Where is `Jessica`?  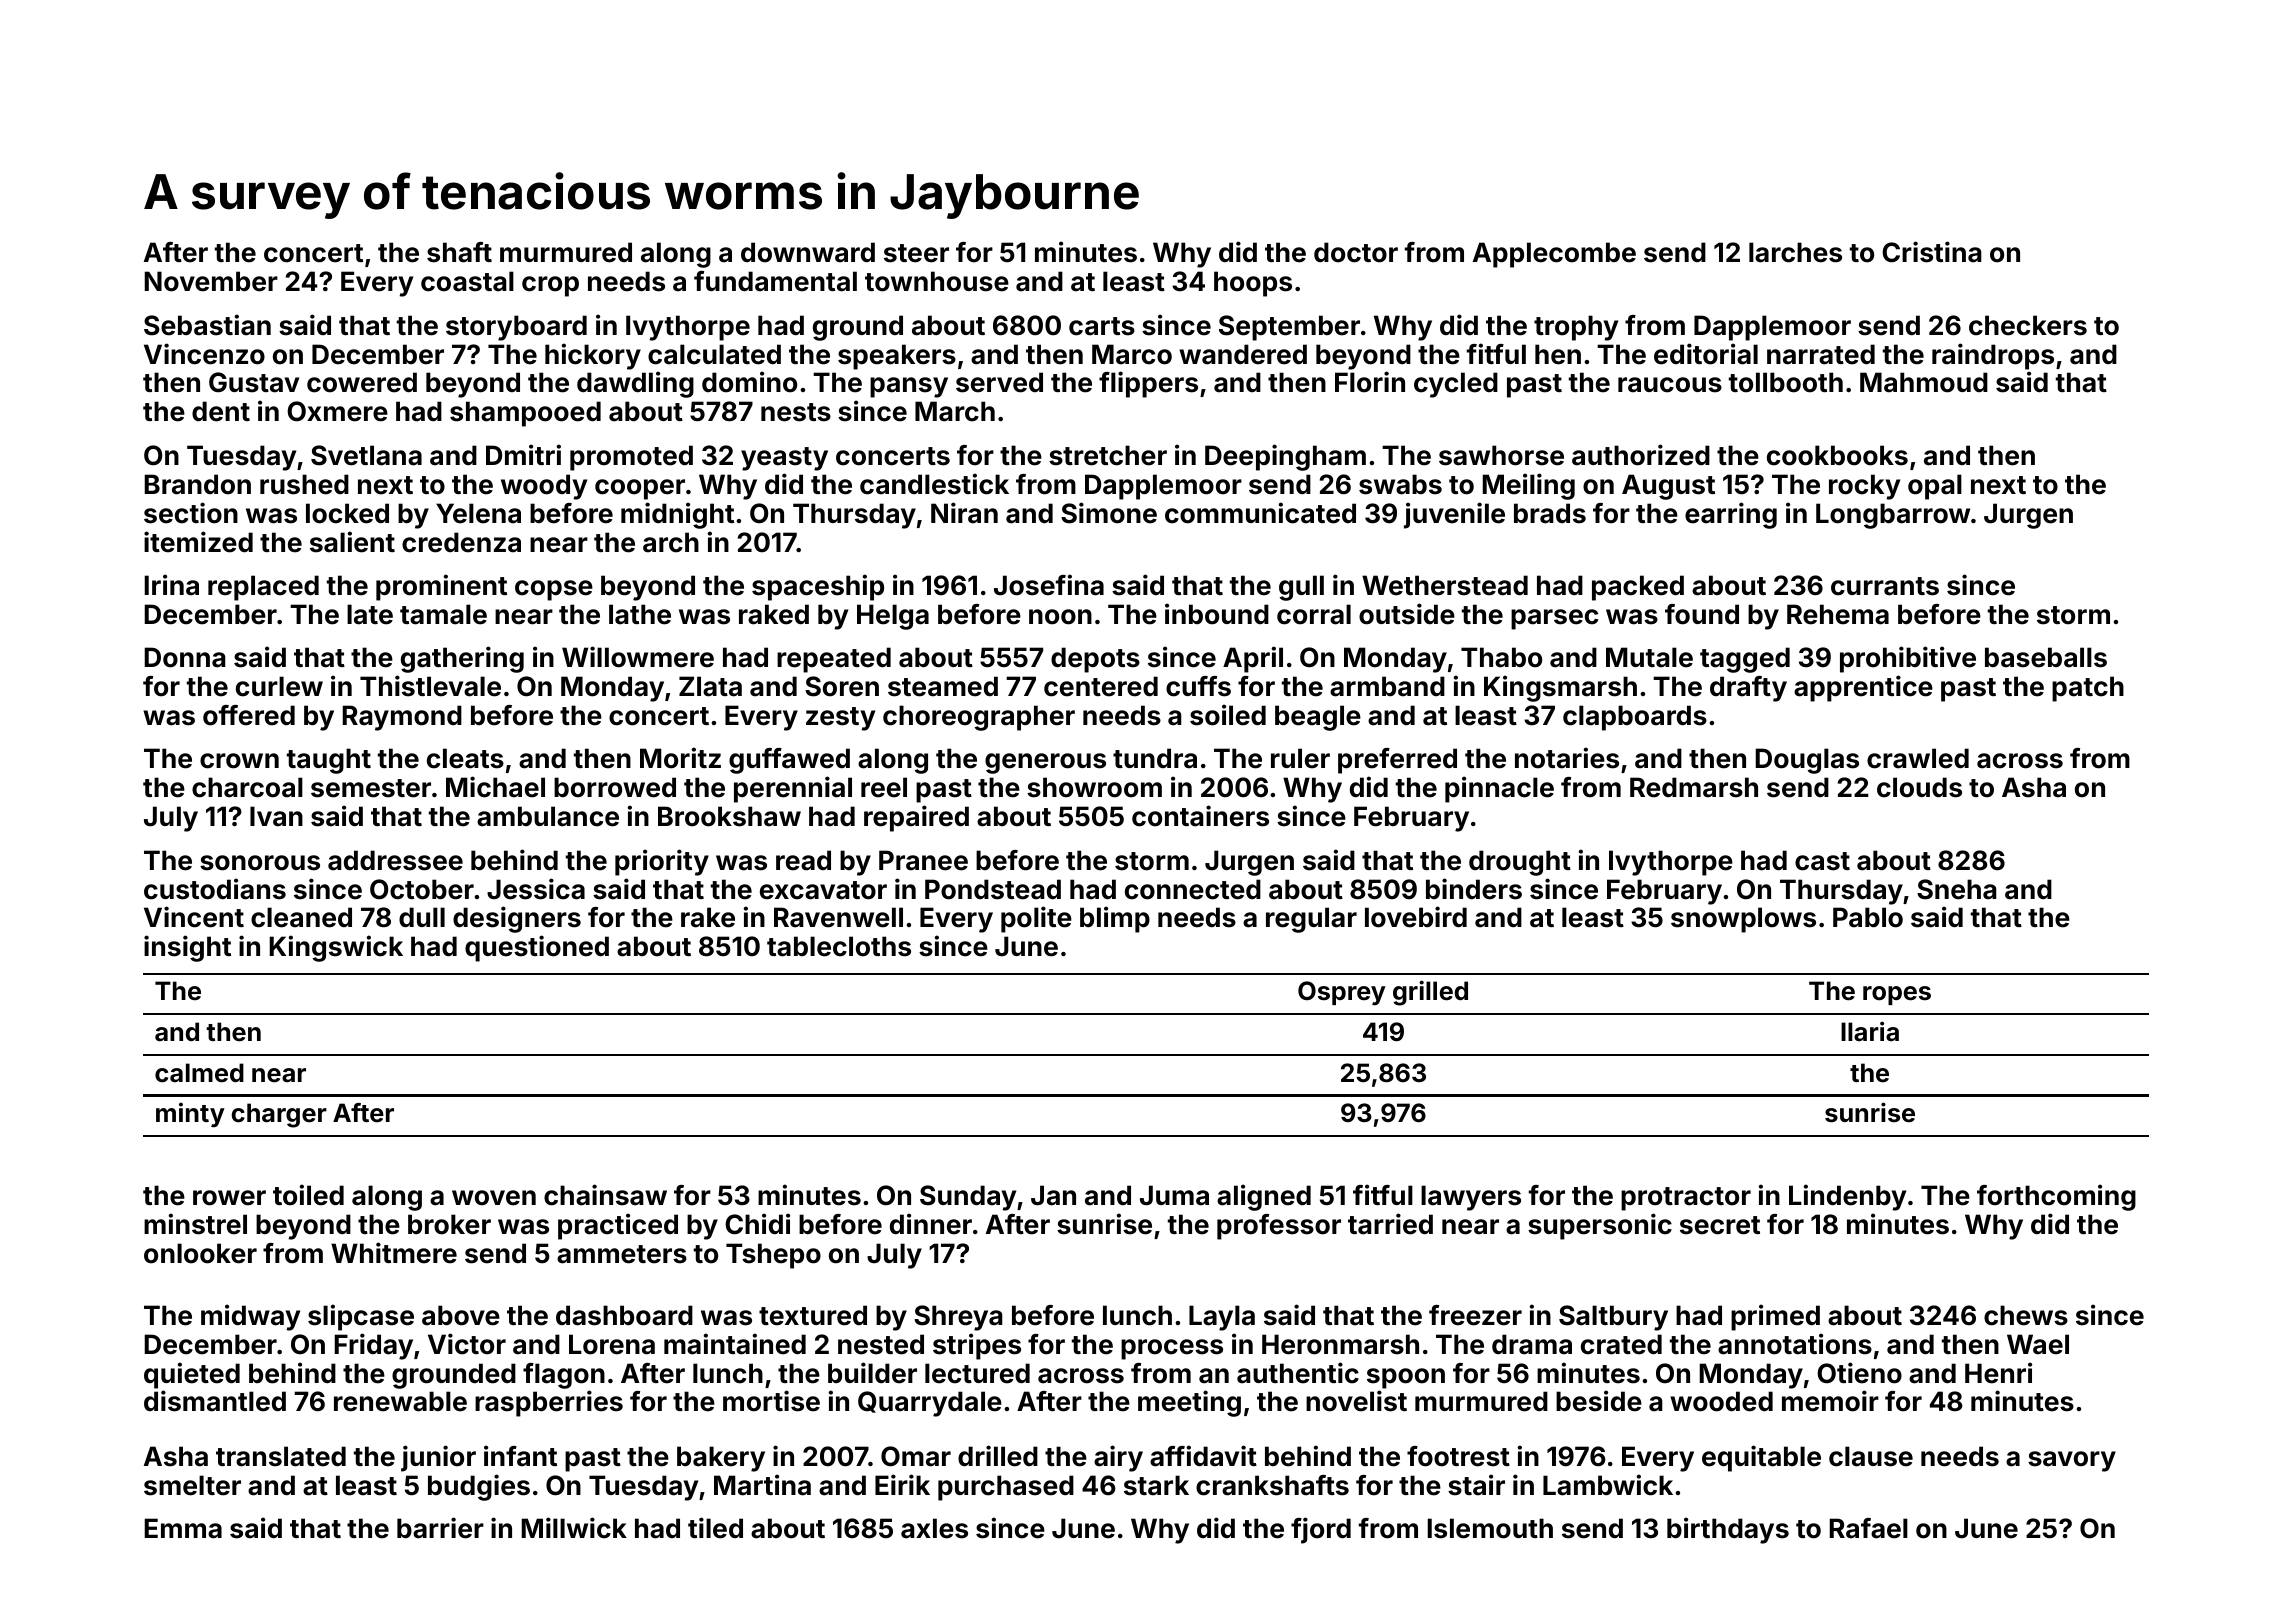
Jessica is located at coordinates (536, 889).
